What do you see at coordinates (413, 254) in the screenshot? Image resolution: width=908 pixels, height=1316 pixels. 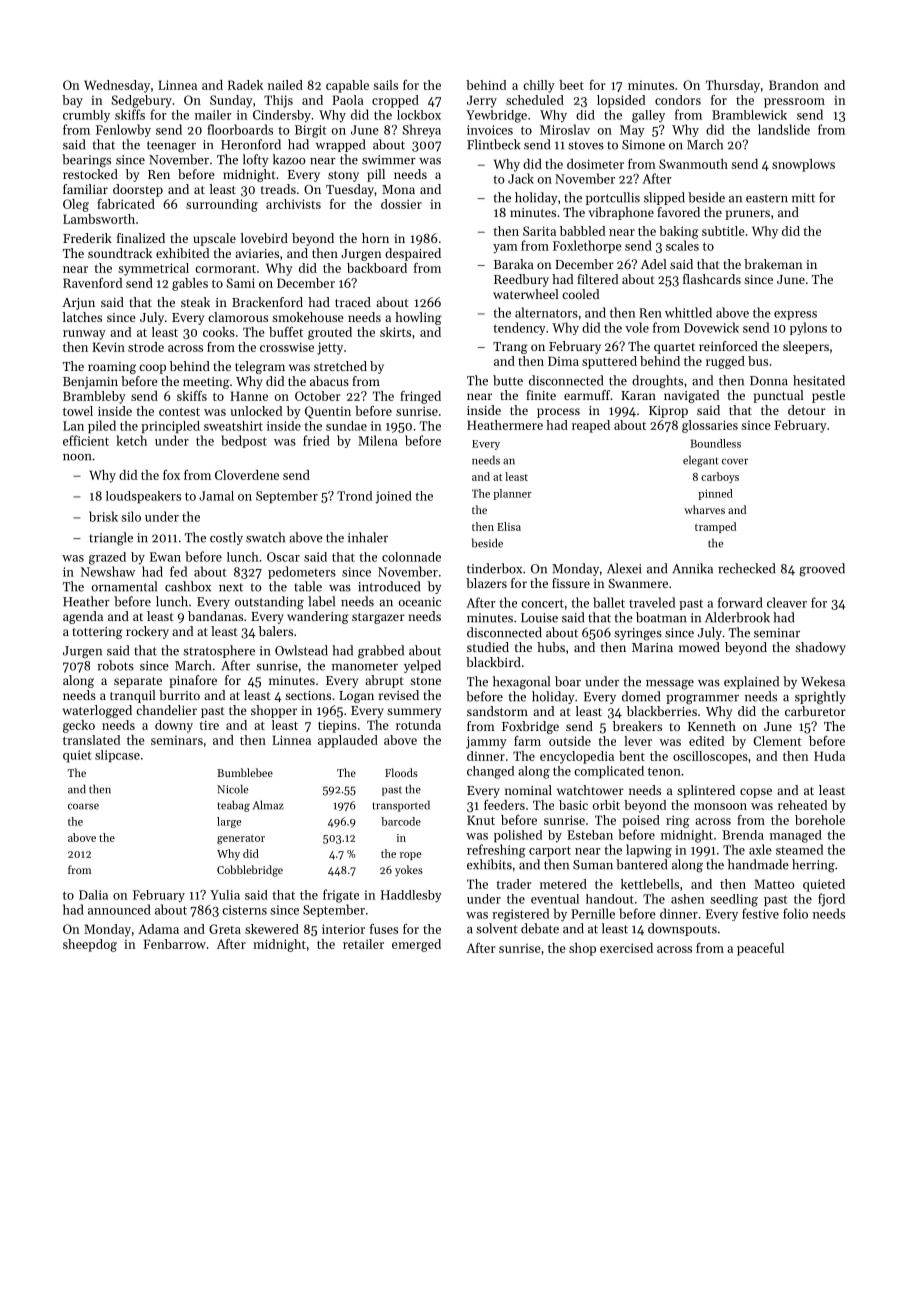 I see `despaired` at bounding box center [413, 254].
